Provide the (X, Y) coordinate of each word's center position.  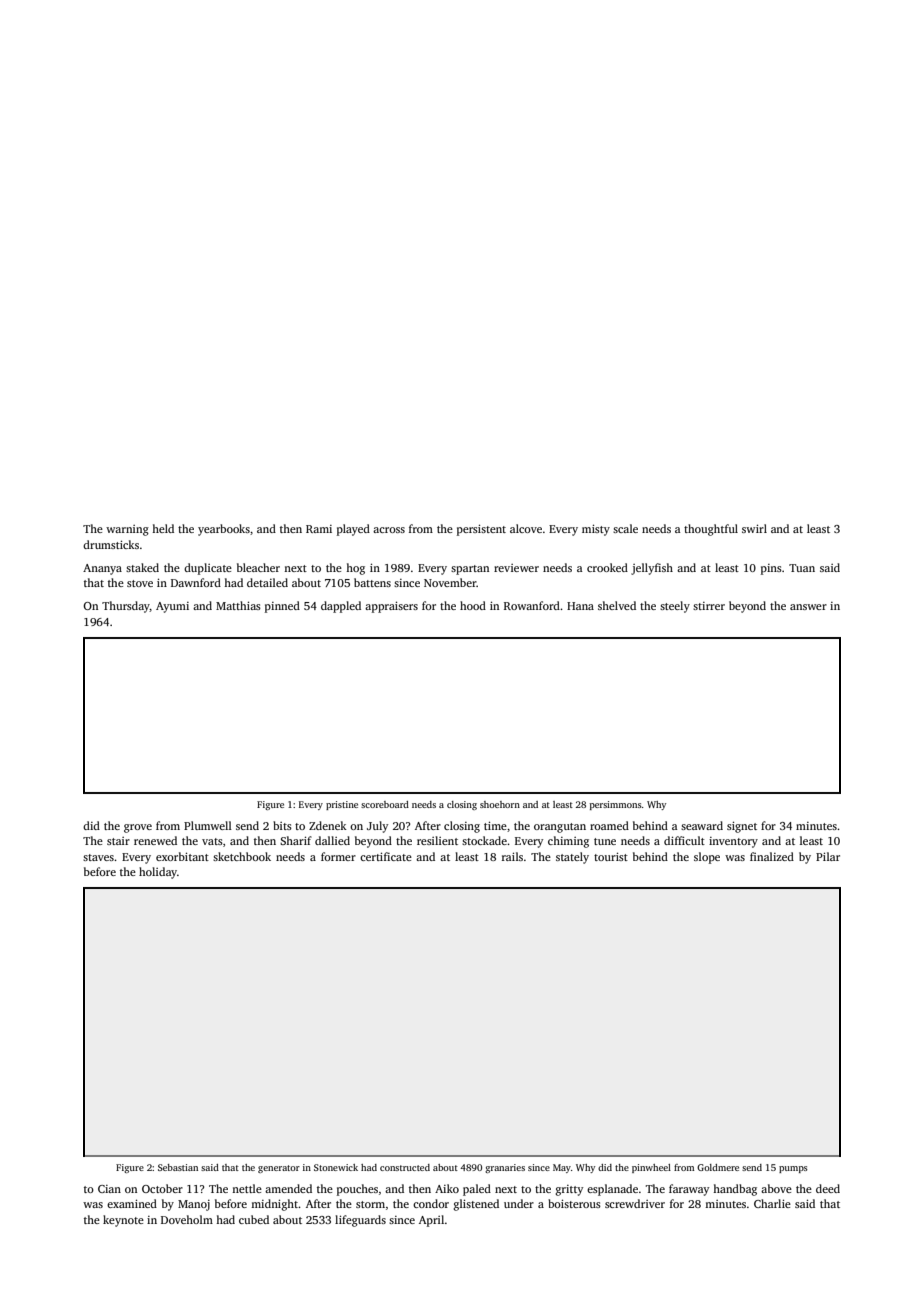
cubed (254, 1219)
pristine (342, 805)
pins (771, 569)
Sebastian (178, 1167)
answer (808, 607)
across (389, 530)
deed (828, 1188)
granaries (505, 1168)
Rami (319, 529)
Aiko (447, 1188)
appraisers (391, 607)
